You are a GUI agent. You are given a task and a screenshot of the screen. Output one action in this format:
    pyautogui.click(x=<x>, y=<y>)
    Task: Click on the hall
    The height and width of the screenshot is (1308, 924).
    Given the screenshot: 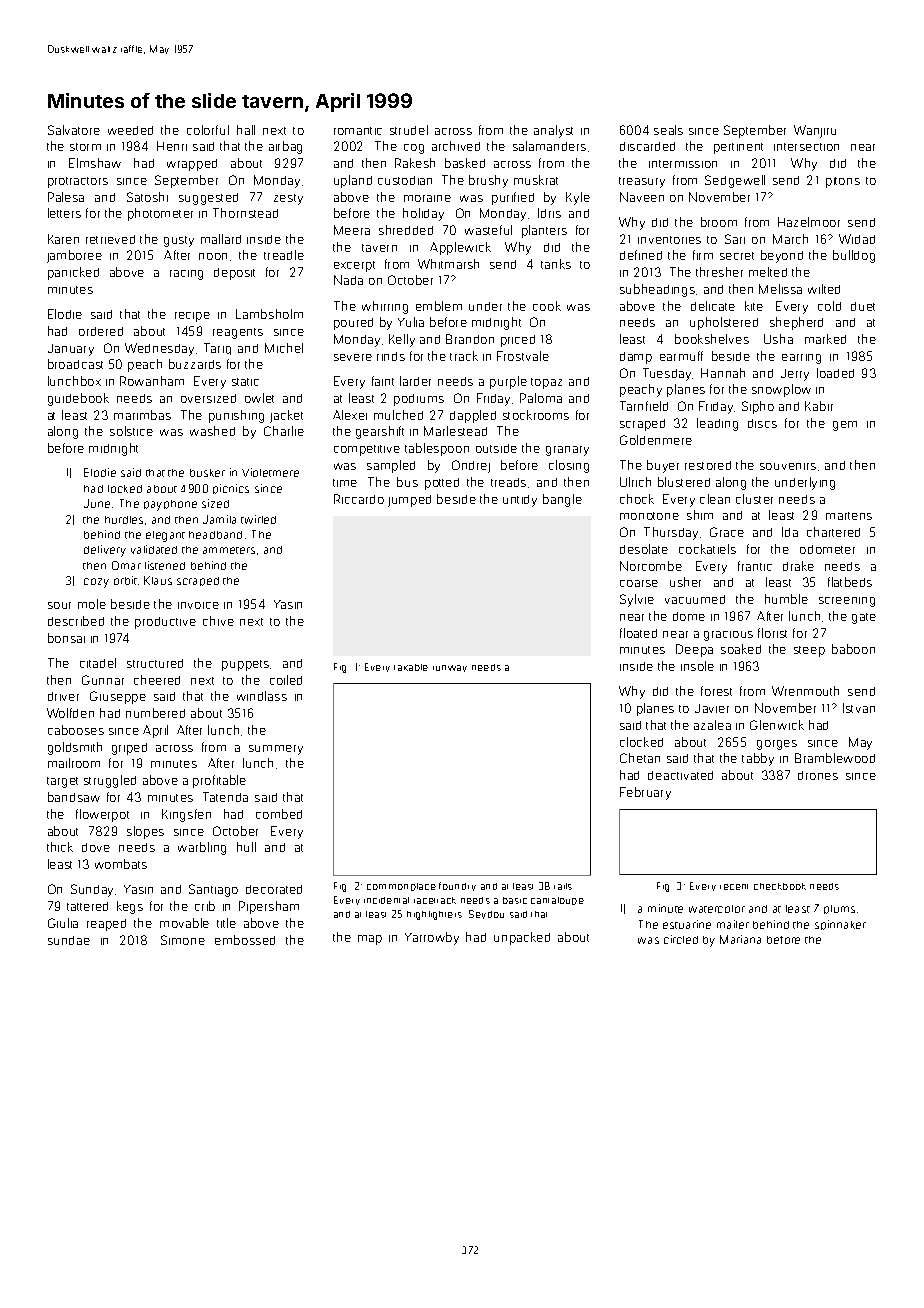 What is the action you would take?
    pyautogui.click(x=246, y=130)
